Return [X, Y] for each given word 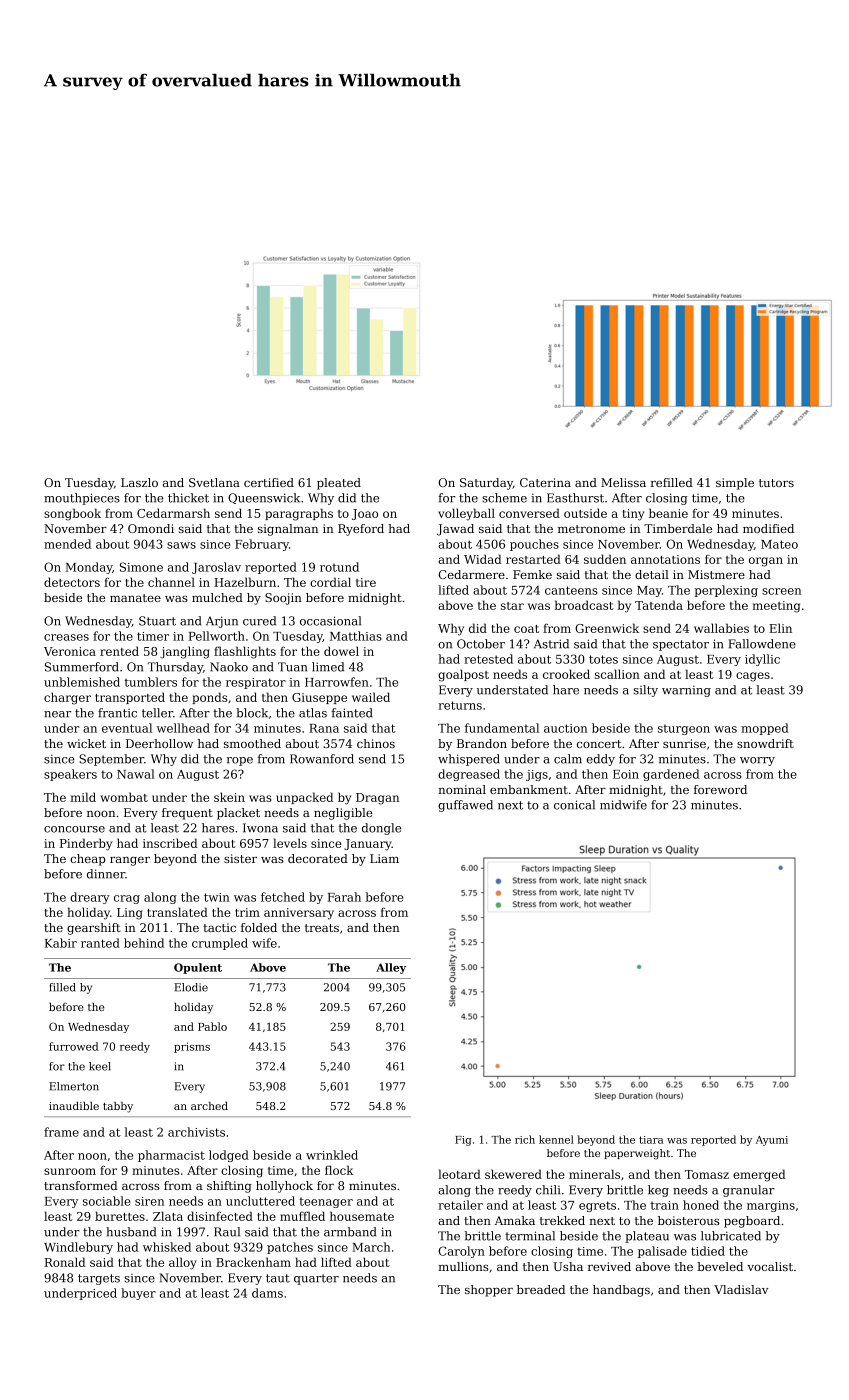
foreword [720, 789]
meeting [776, 607]
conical [574, 805]
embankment [529, 789]
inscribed [170, 843]
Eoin [626, 774]
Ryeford [361, 530]
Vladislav [741, 1289]
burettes [120, 1216]
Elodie [191, 987]
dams [267, 1293]
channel [171, 582]
